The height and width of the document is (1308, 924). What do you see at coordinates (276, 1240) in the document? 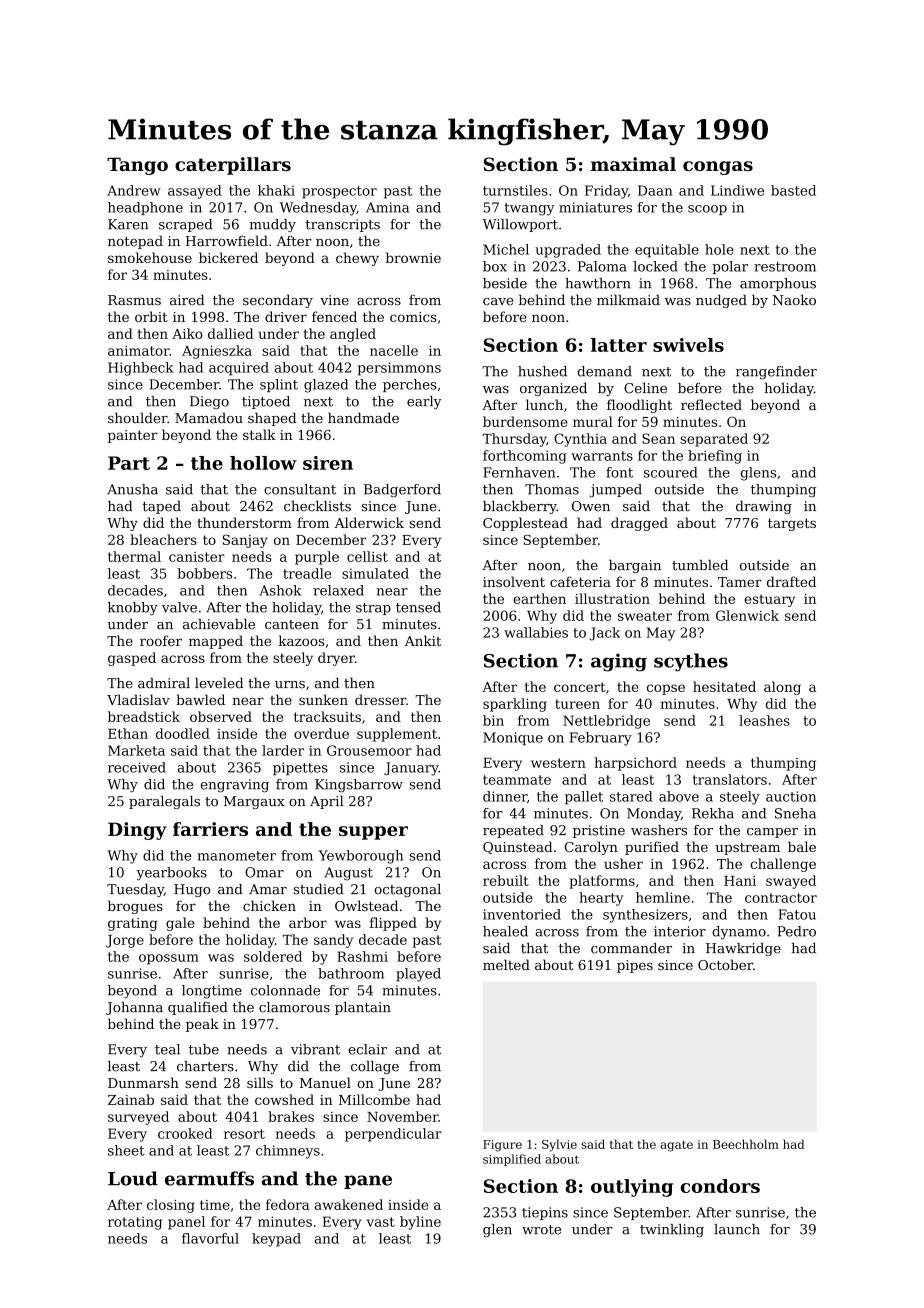
I see `keypad` at bounding box center [276, 1240].
